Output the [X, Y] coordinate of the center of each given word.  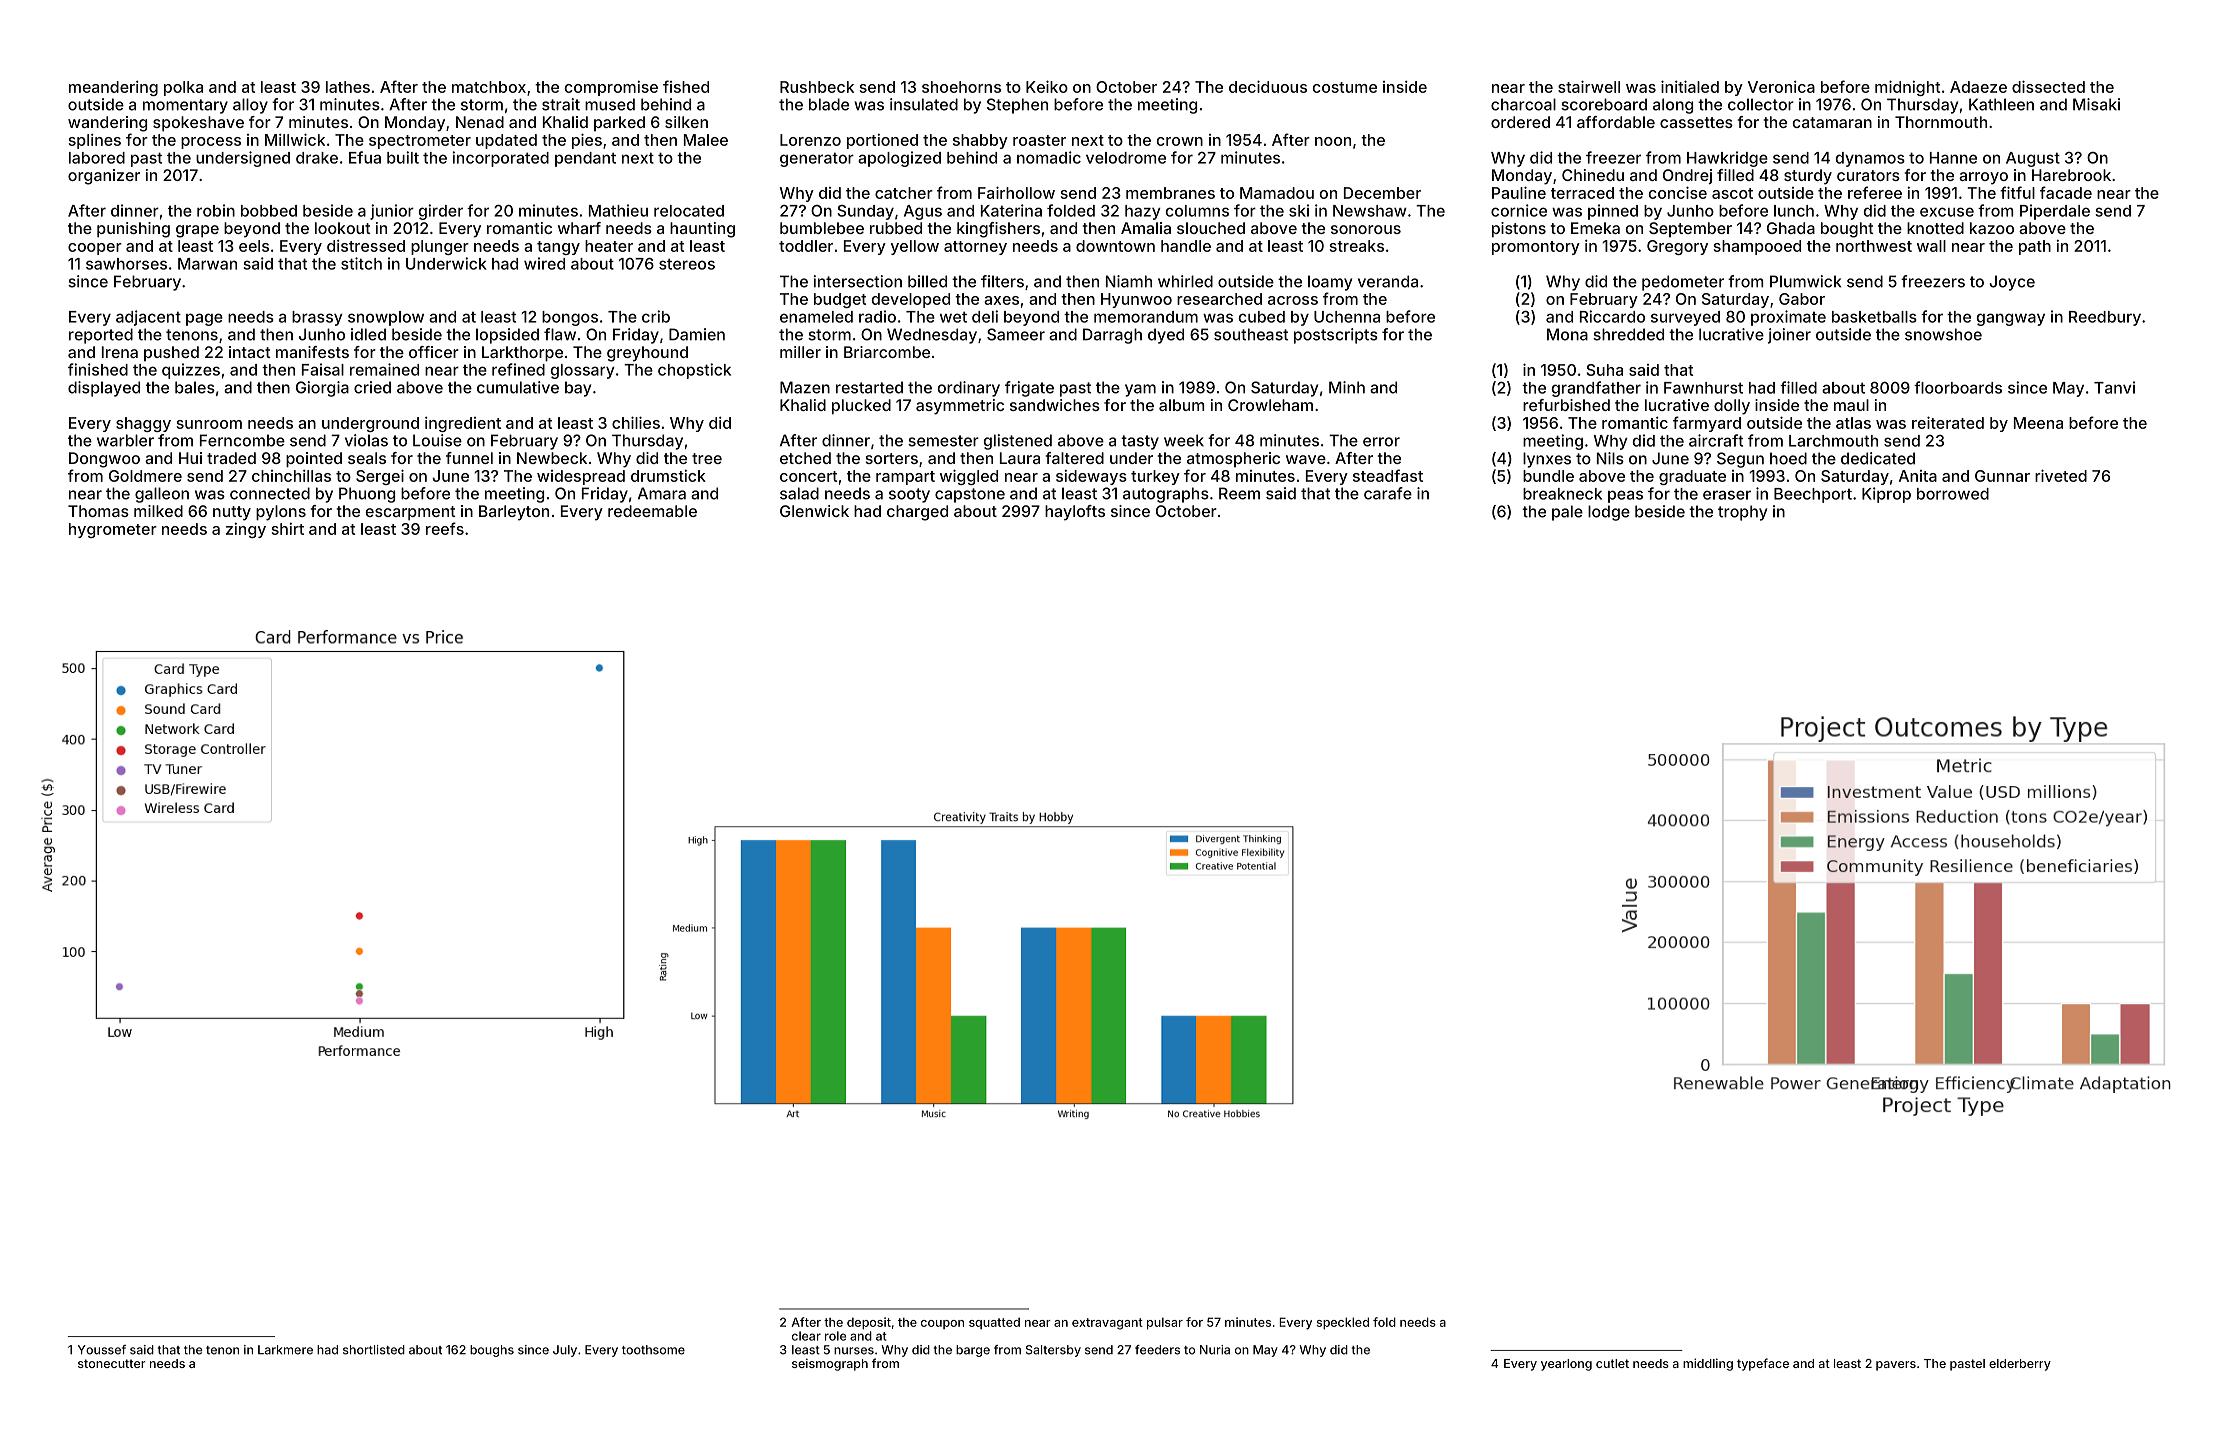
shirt [288, 529]
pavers [1896, 1366]
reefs [445, 528]
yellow [915, 247]
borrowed [1953, 494]
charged [917, 513]
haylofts [1075, 513]
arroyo [1983, 178]
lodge [1609, 513]
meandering [113, 88]
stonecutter [112, 1363]
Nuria [1215, 1350]
